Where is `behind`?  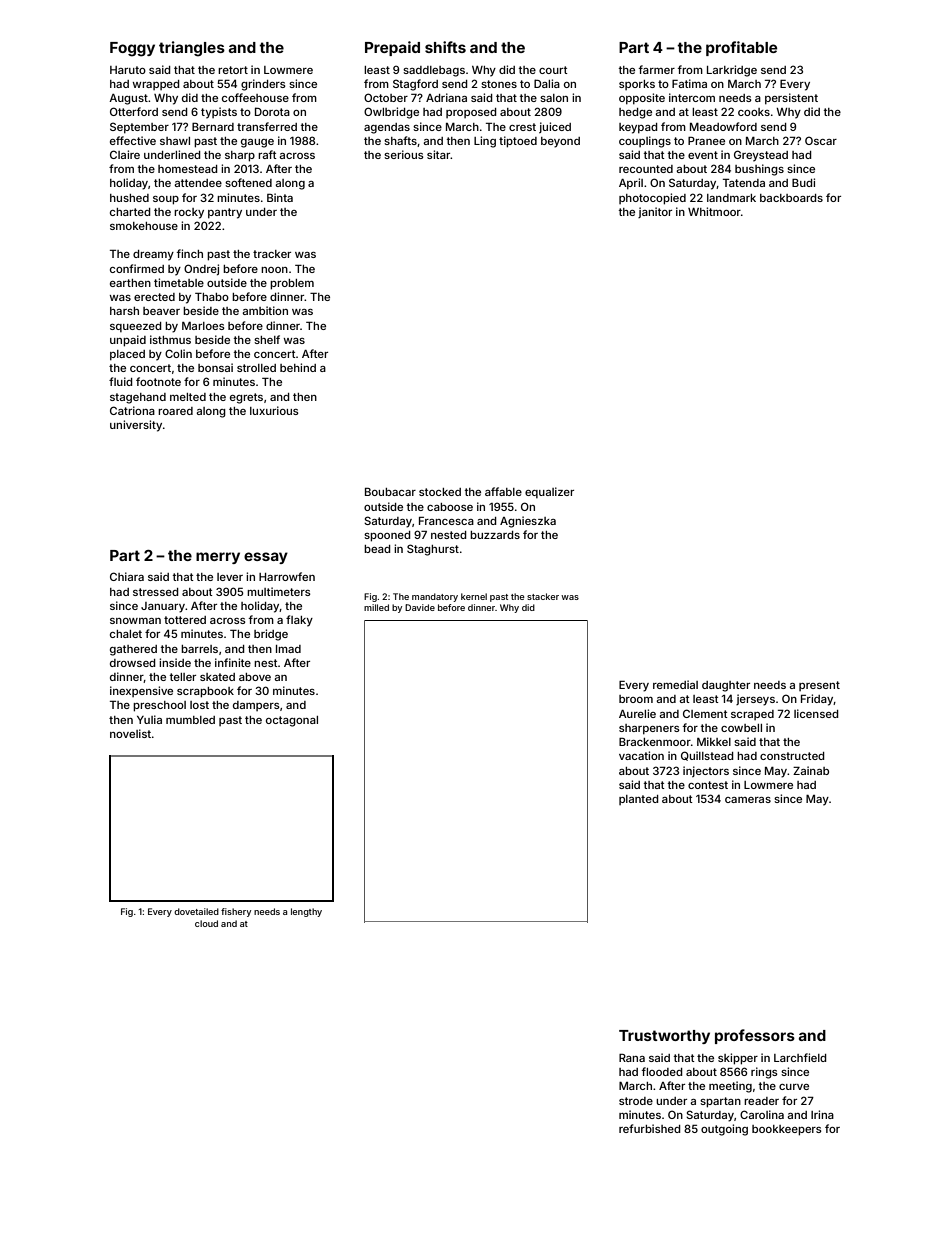 behind is located at coordinates (298, 367).
